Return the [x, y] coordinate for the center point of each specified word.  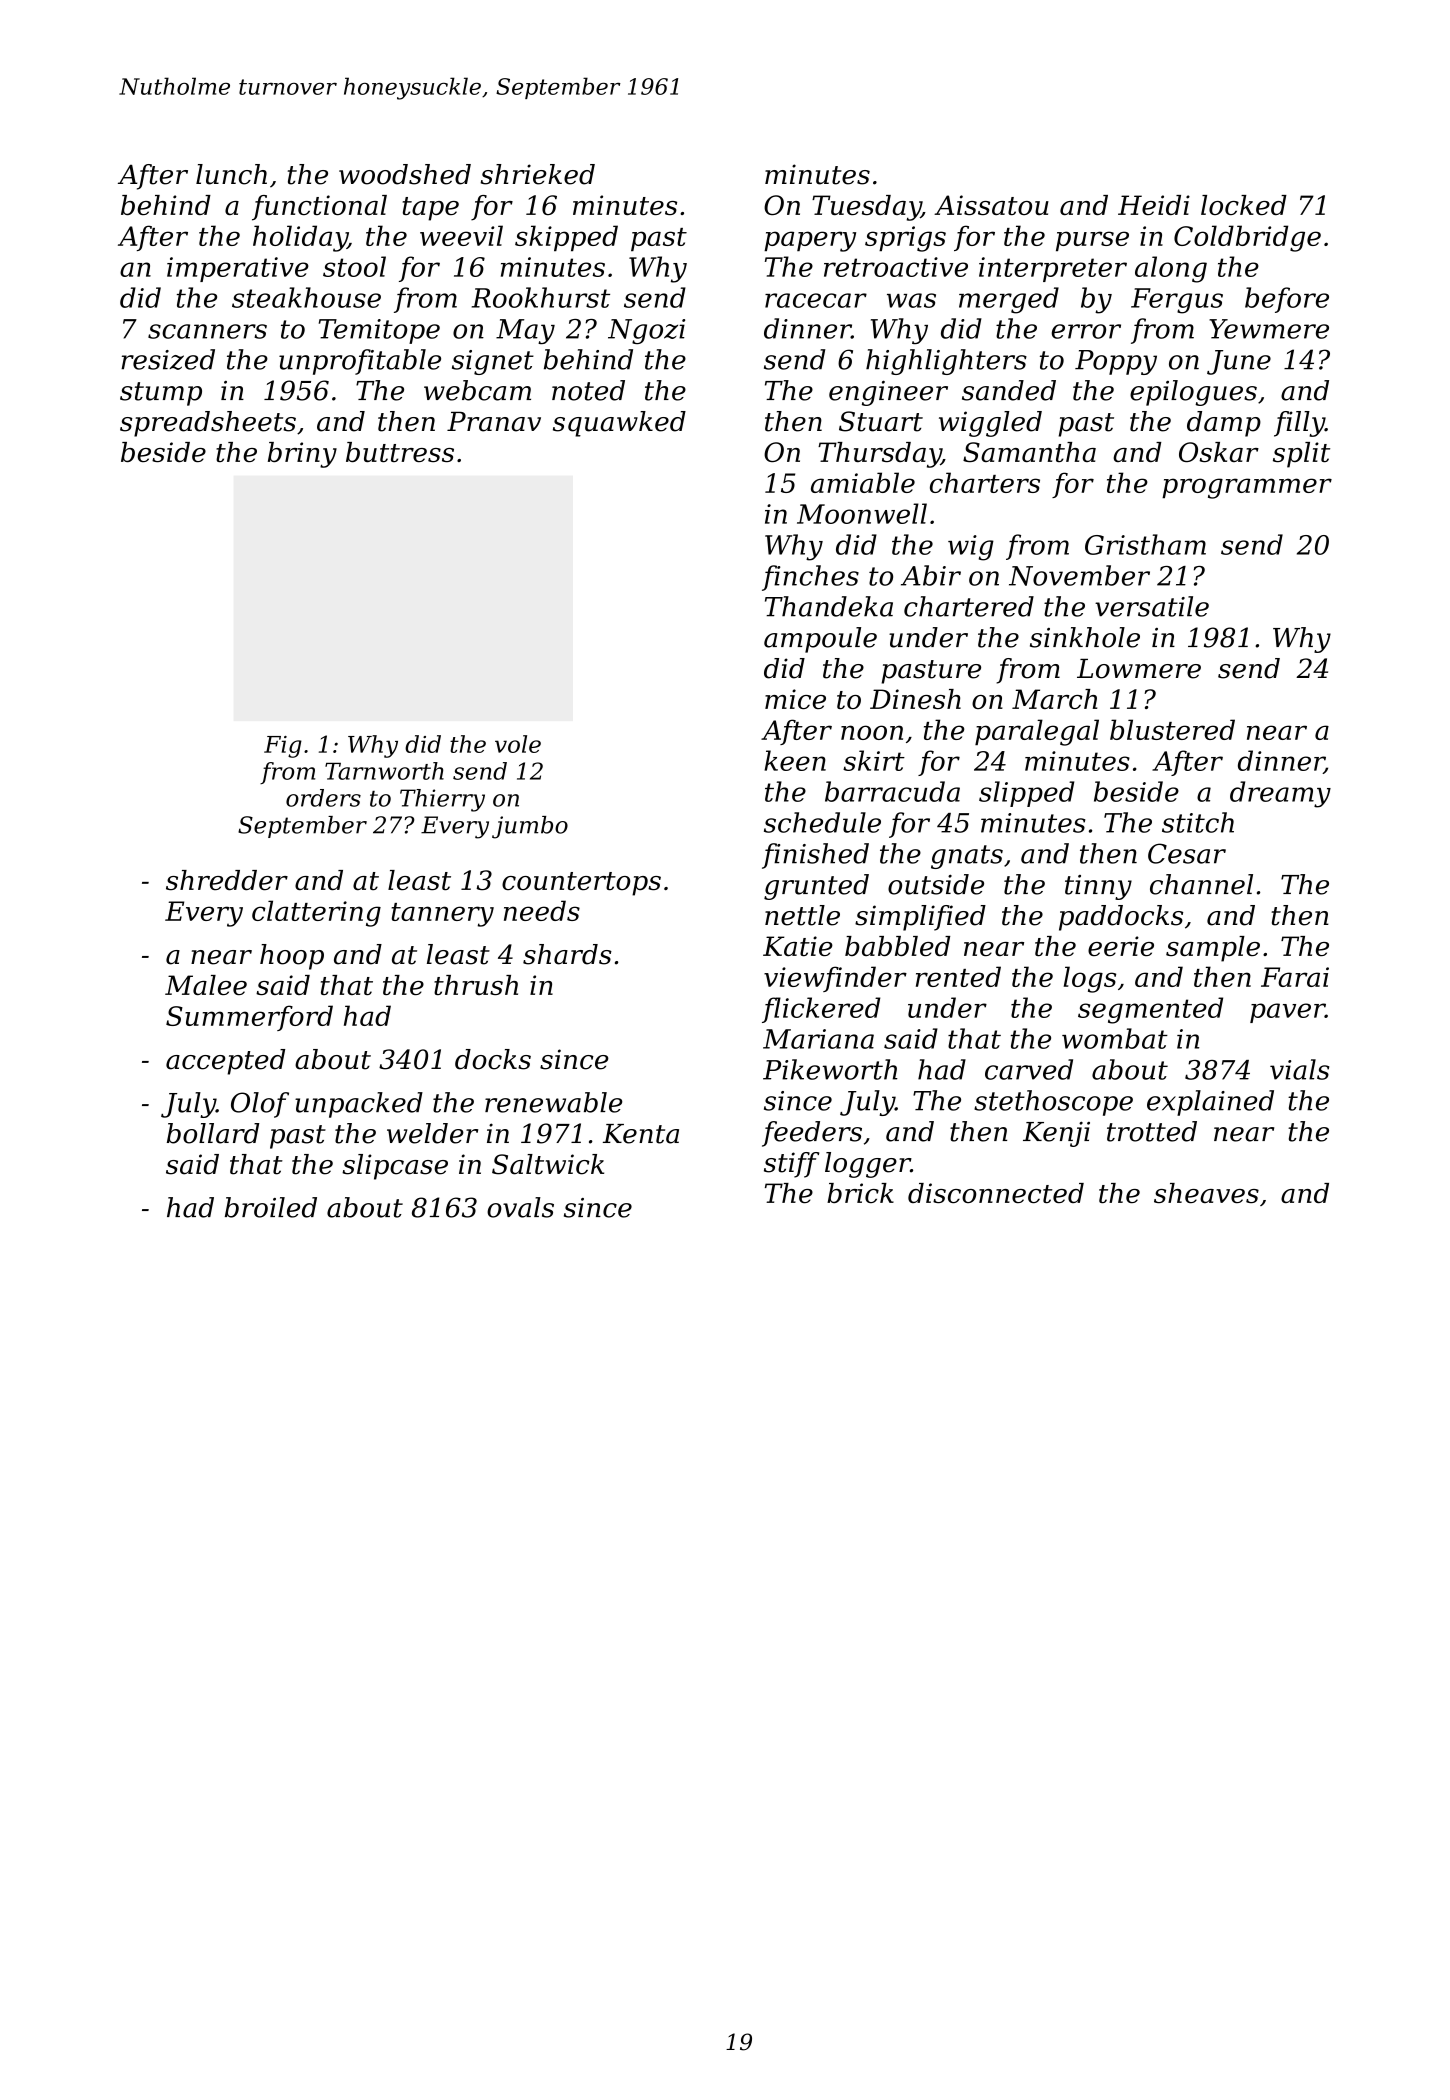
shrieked [537, 174]
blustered [1172, 729]
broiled [271, 1207]
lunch [231, 174]
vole [518, 744]
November [1079, 575]
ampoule [820, 640]
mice [795, 699]
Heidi [1154, 205]
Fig [283, 747]
